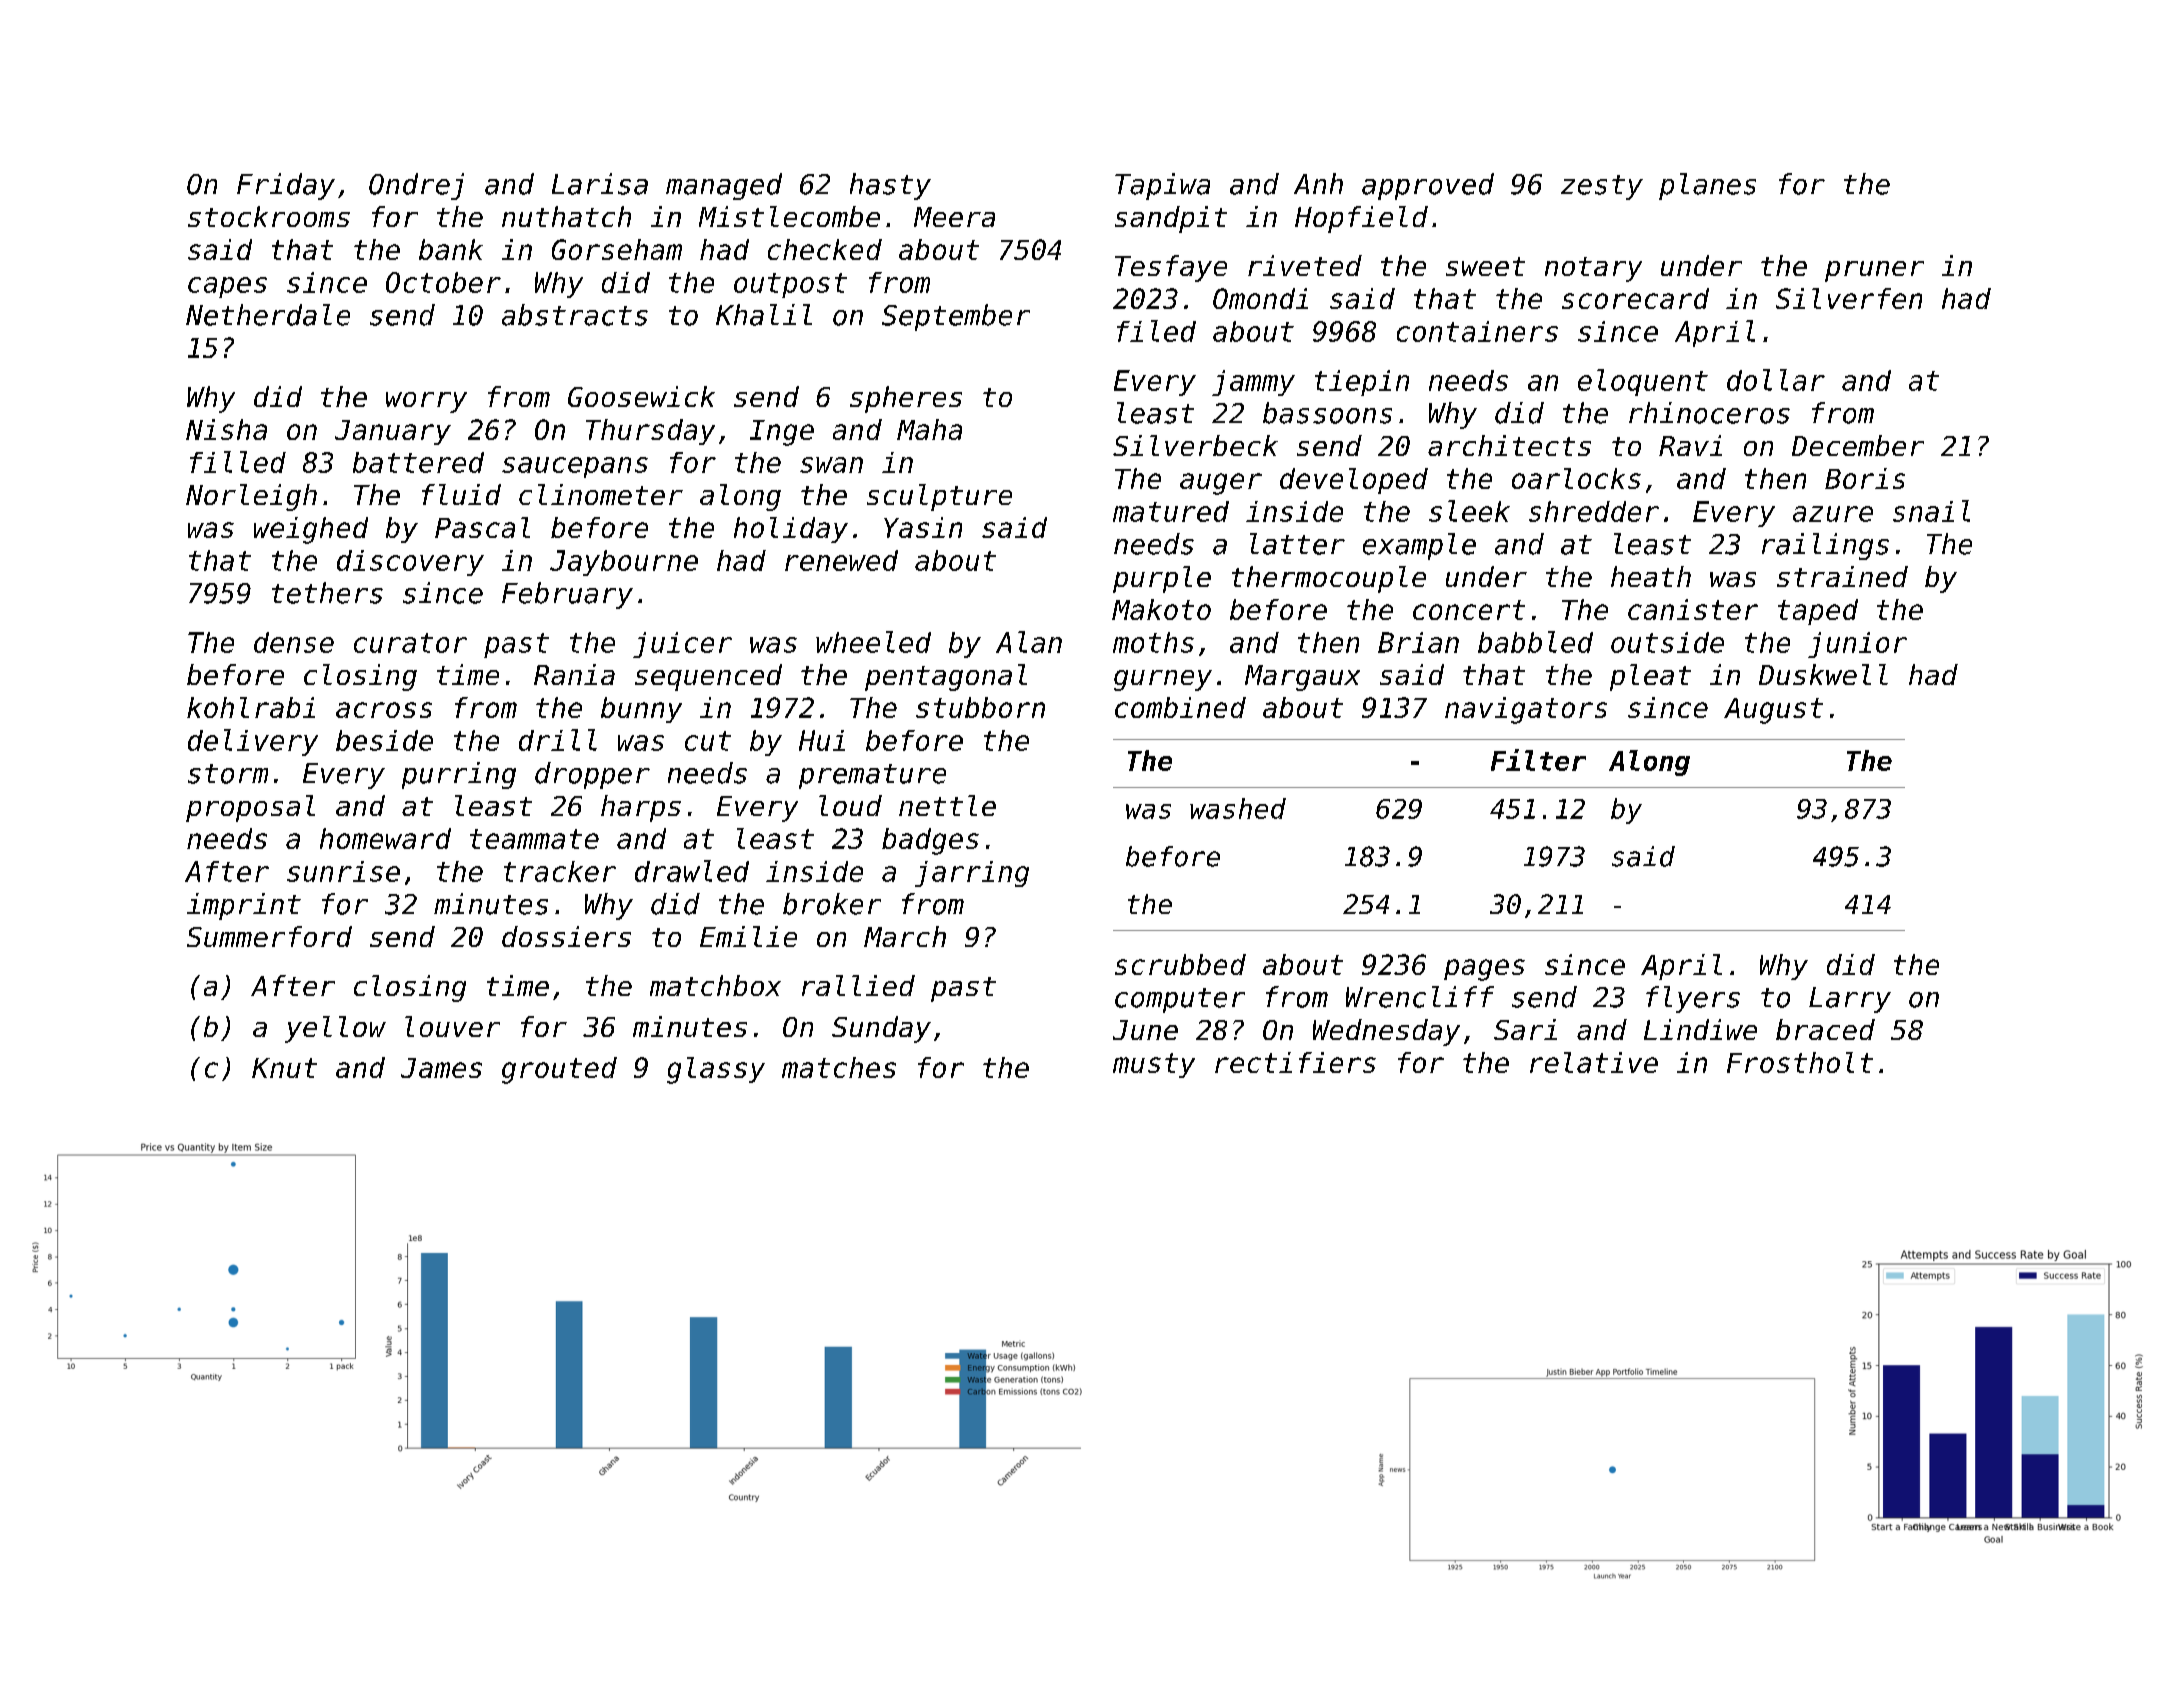  What do you see at coordinates (1643, 382) in the screenshot?
I see `eloquent` at bounding box center [1643, 382].
